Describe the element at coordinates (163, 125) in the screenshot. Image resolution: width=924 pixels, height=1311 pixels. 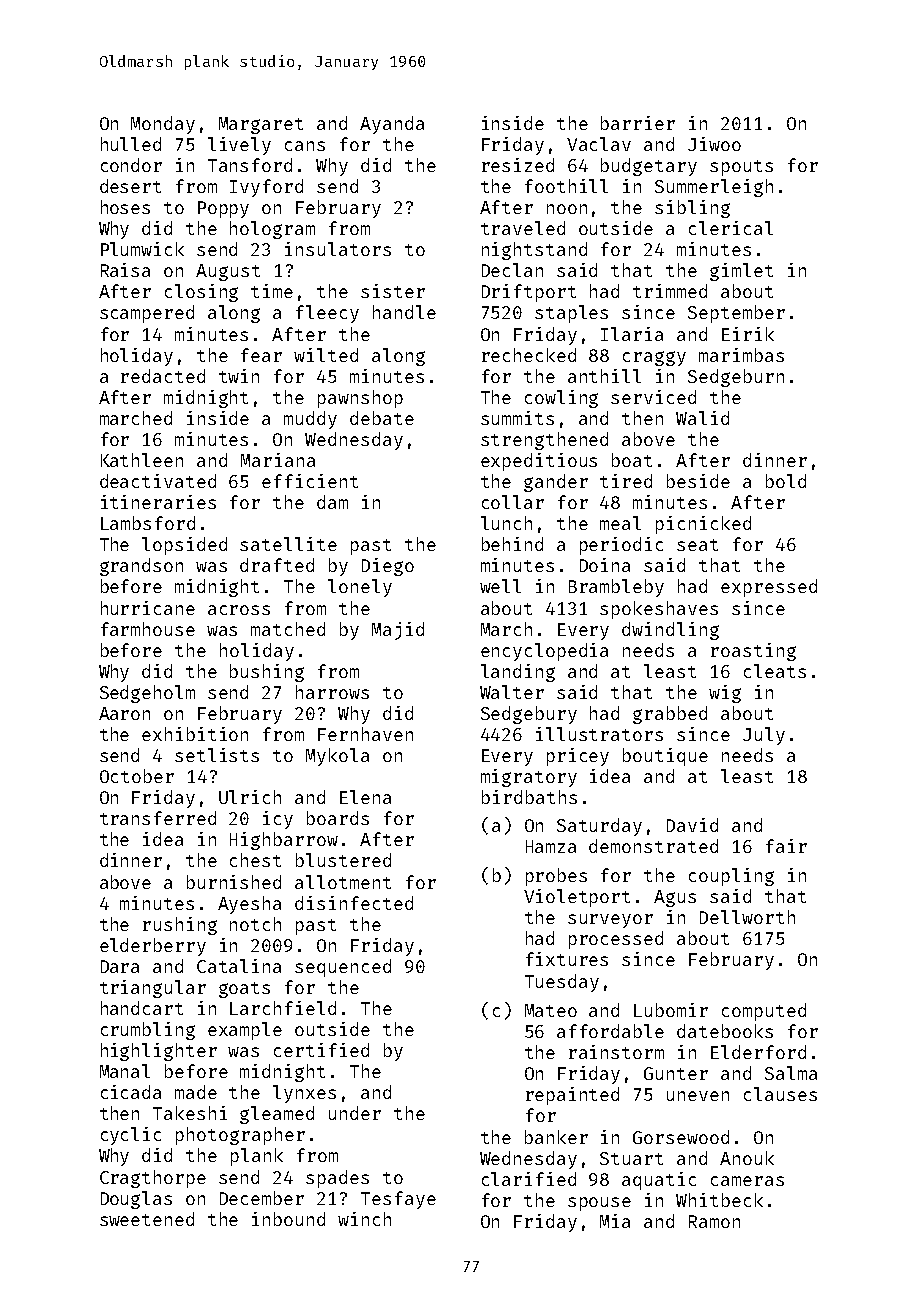
I see `Monday` at that location.
